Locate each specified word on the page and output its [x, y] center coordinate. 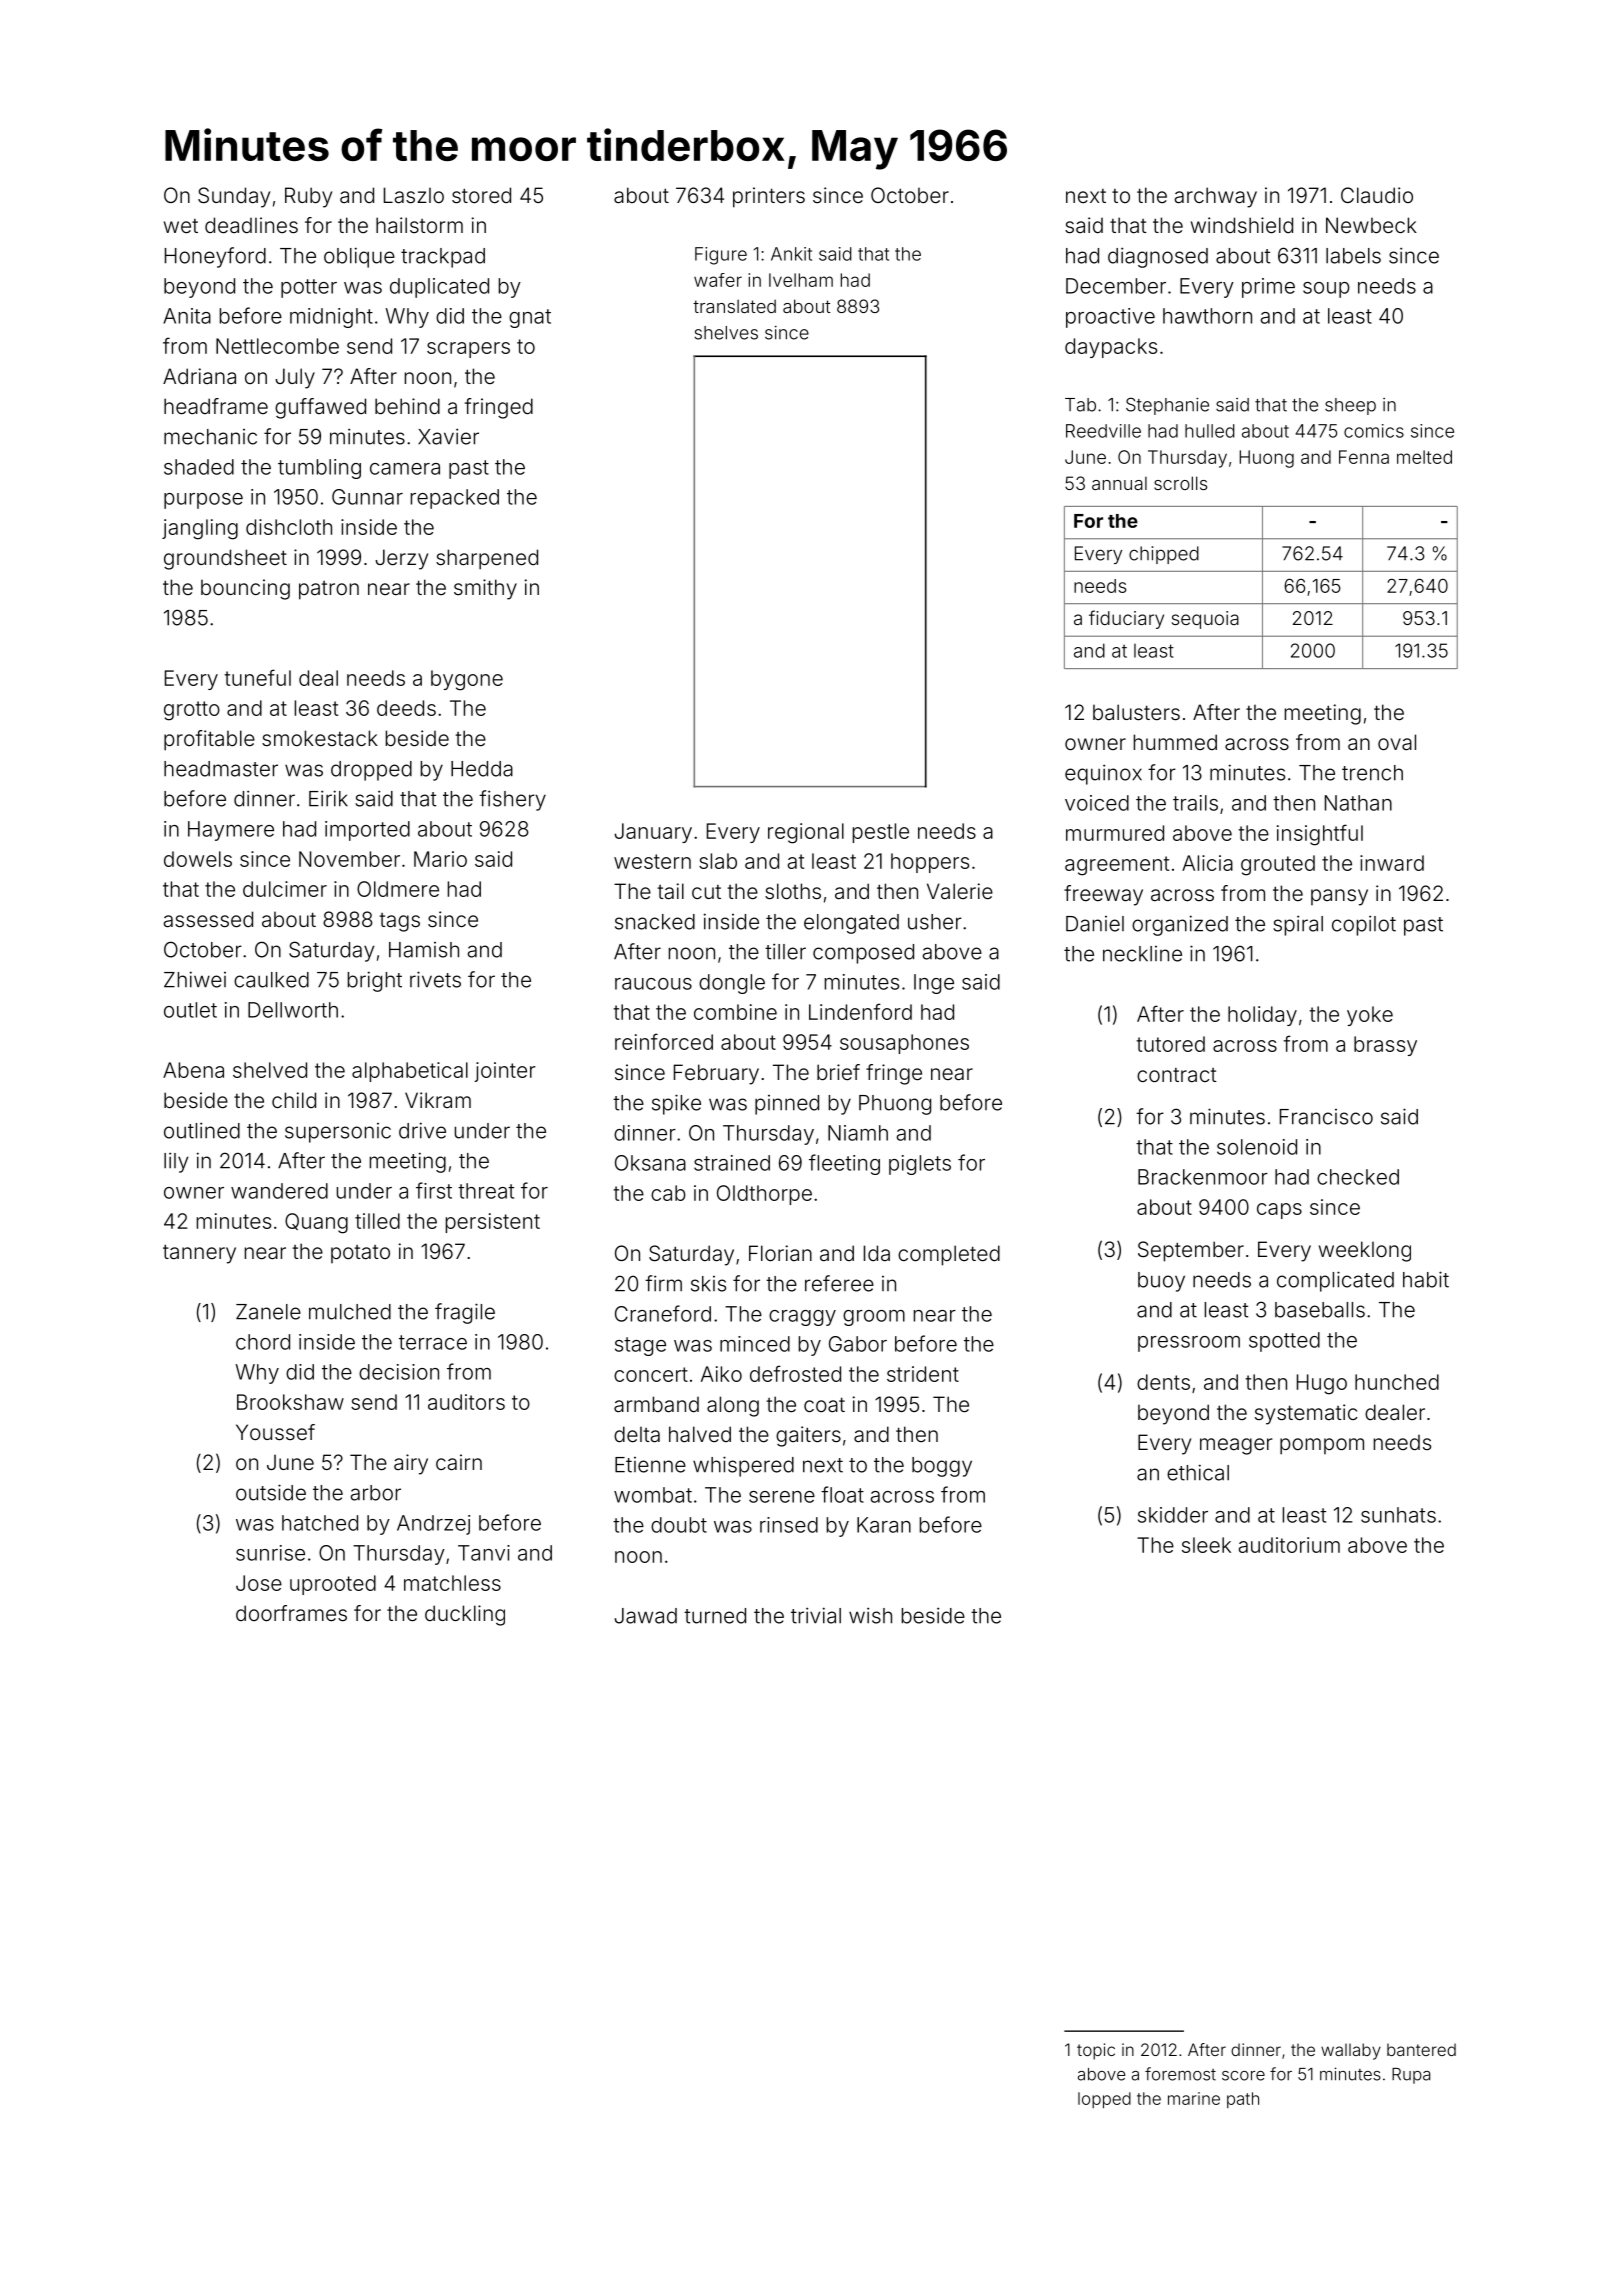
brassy [1385, 1046]
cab [668, 1193]
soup [1326, 290]
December [1116, 286]
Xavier [448, 436]
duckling [465, 1615]
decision [399, 1372]
